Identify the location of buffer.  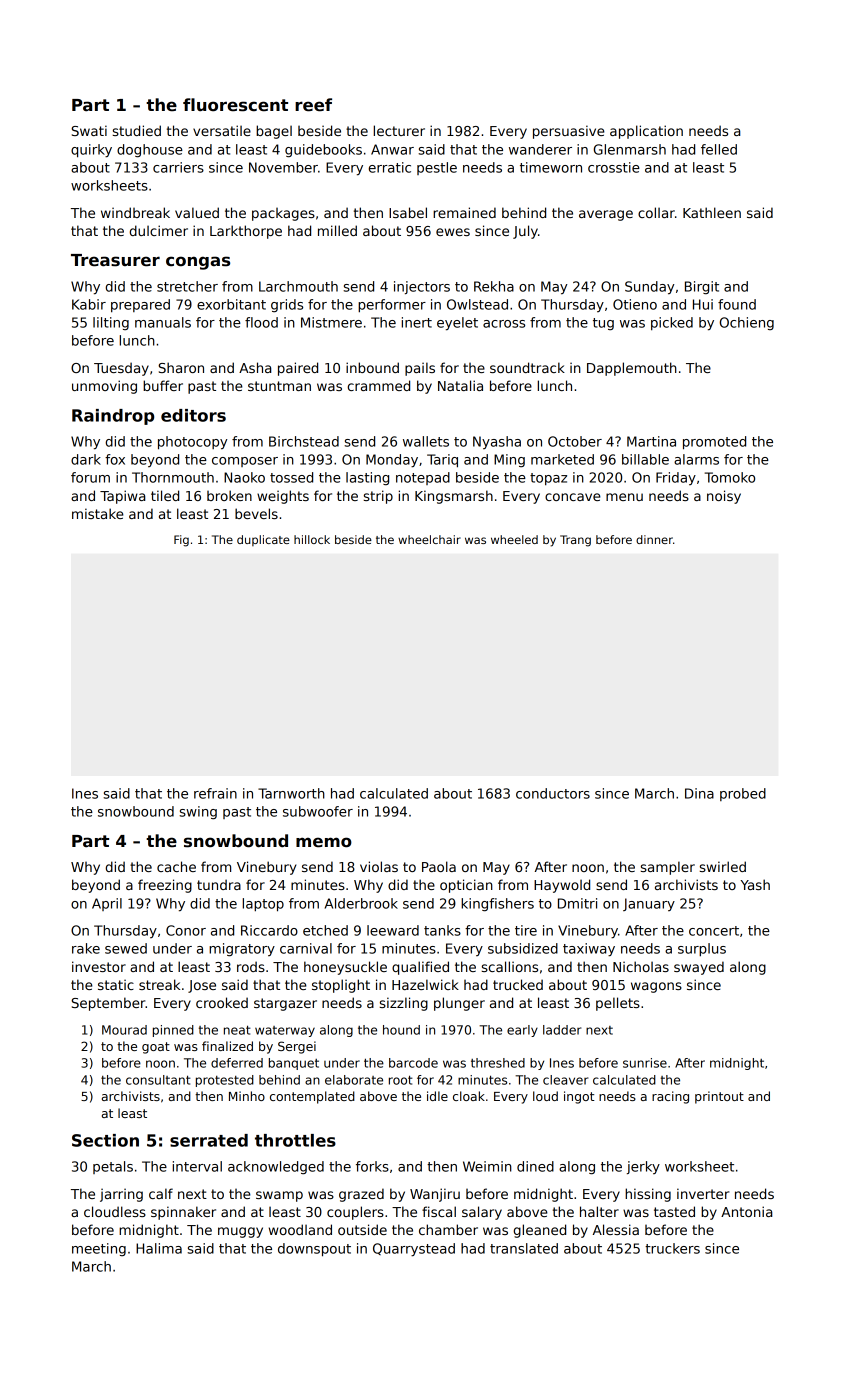
(163, 385).
